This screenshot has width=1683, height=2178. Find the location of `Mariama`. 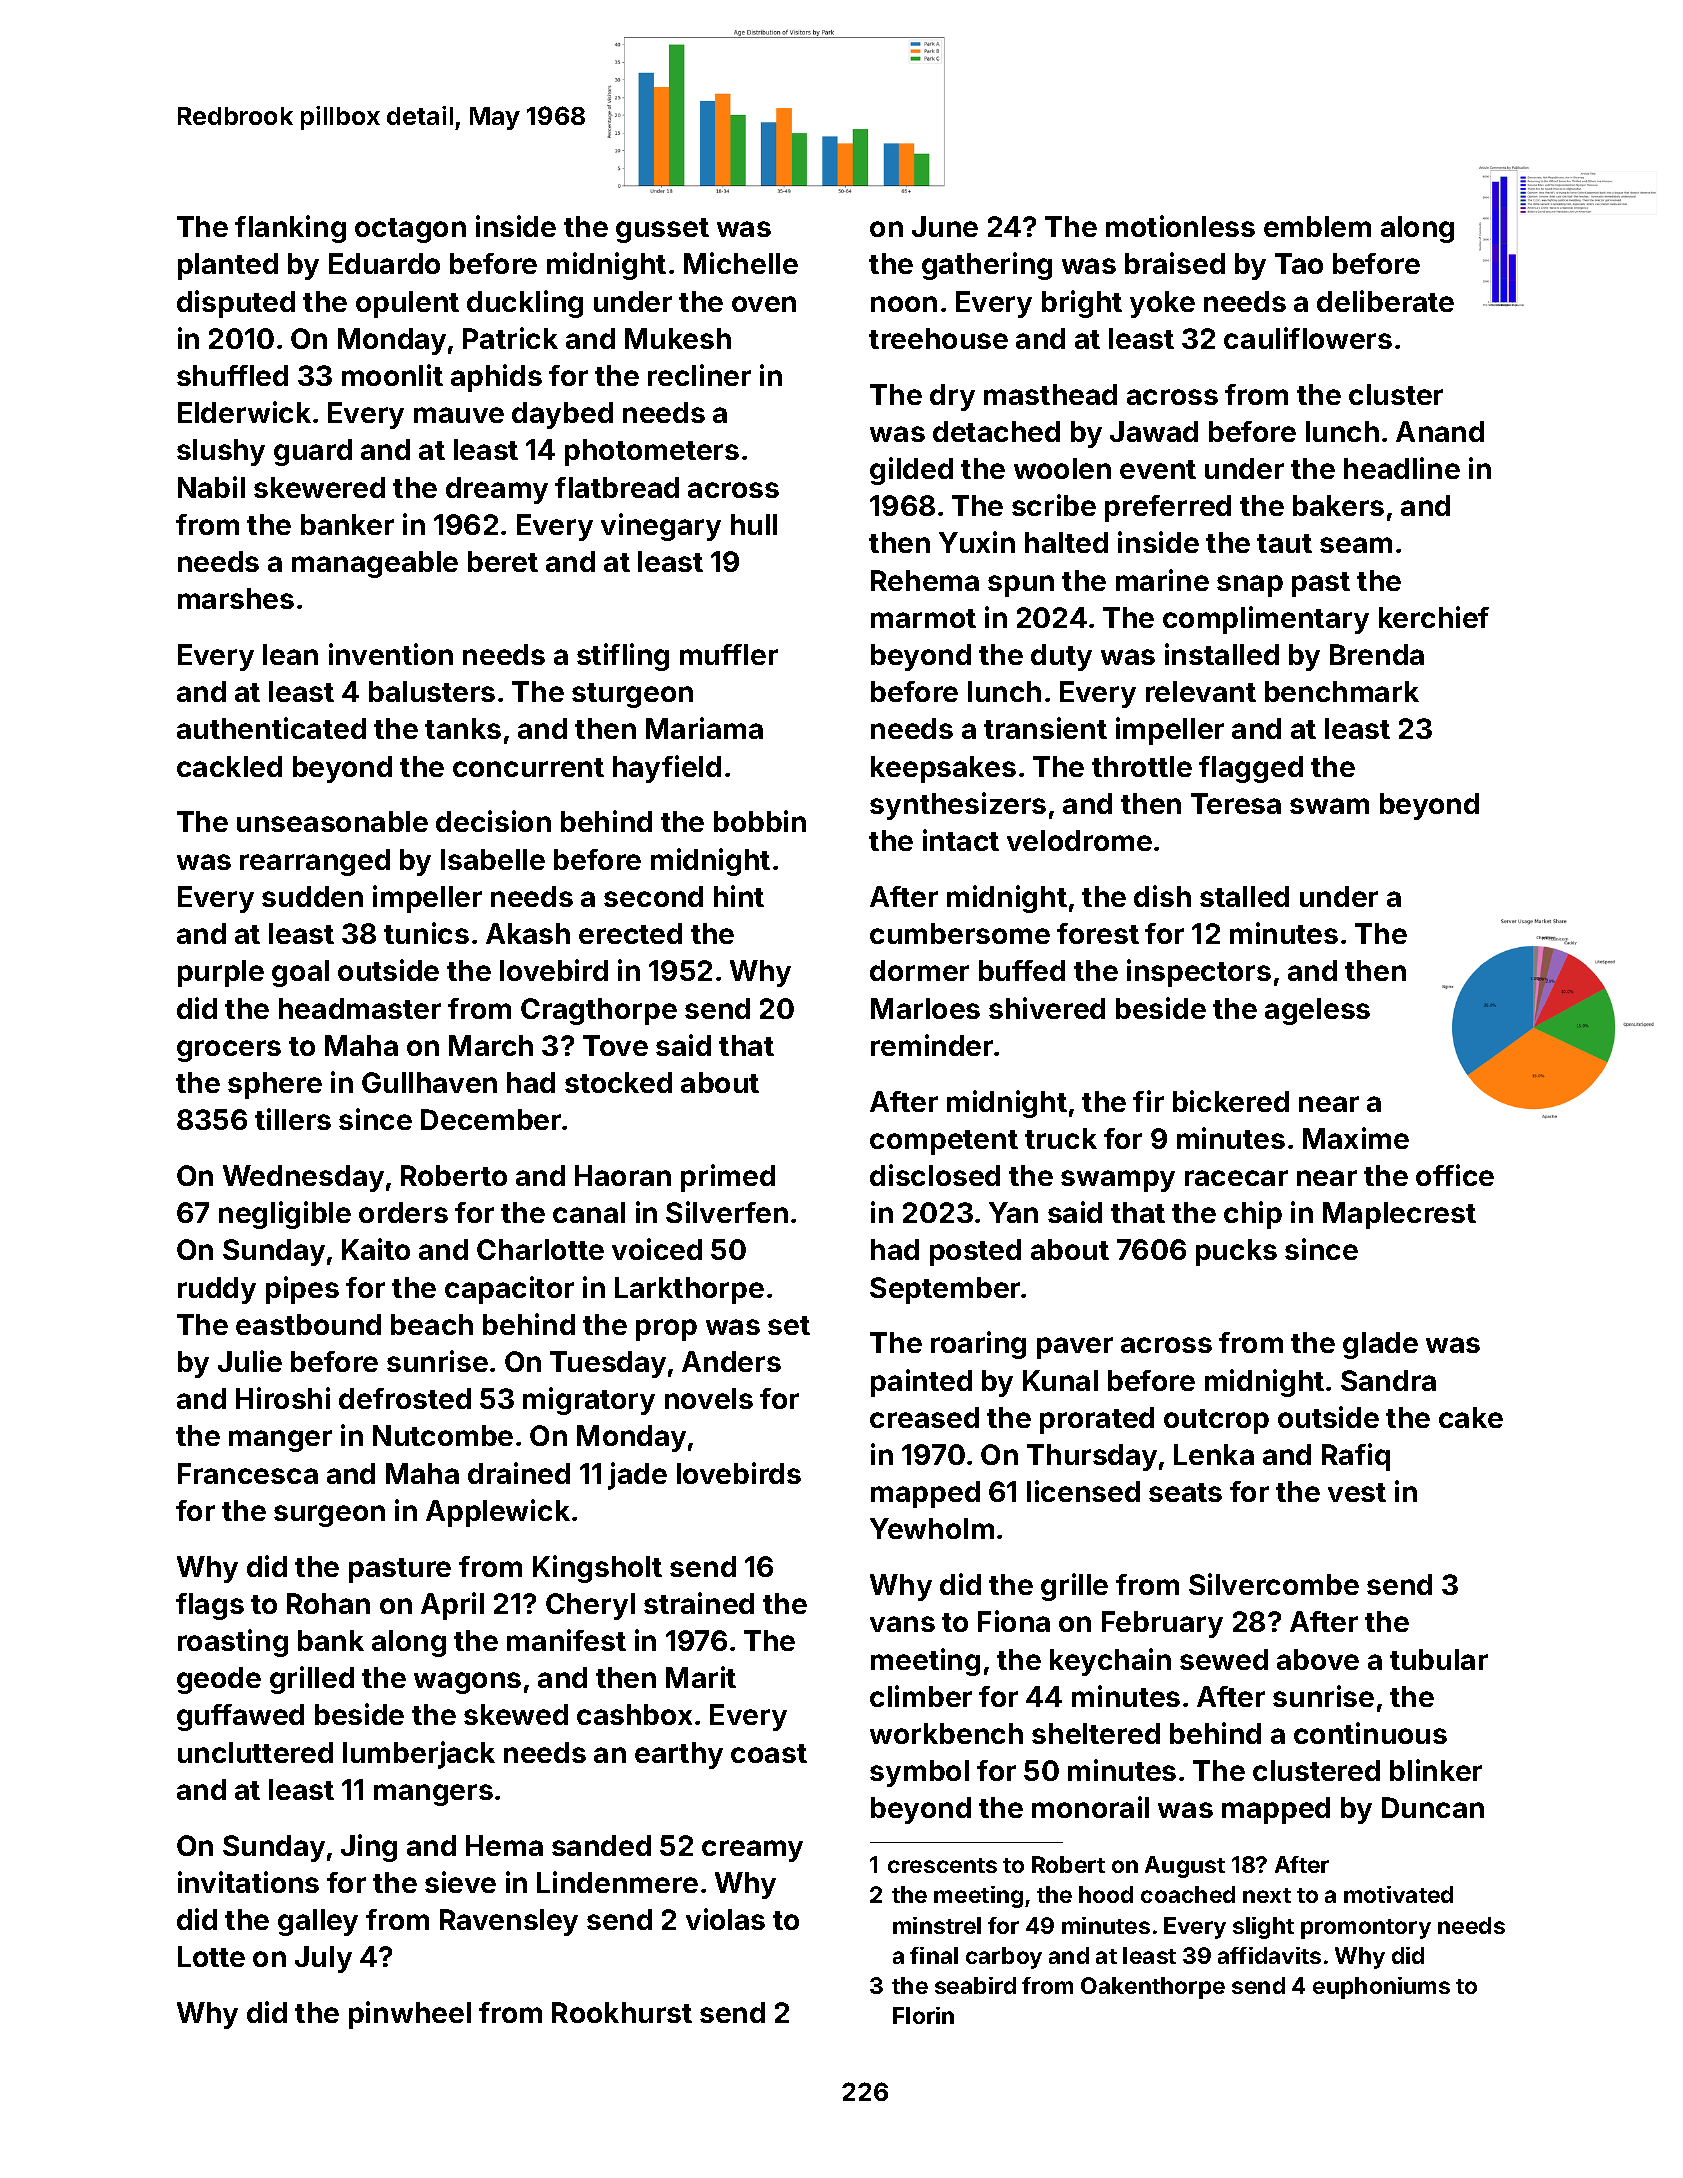

Mariama is located at coordinates (704, 728).
